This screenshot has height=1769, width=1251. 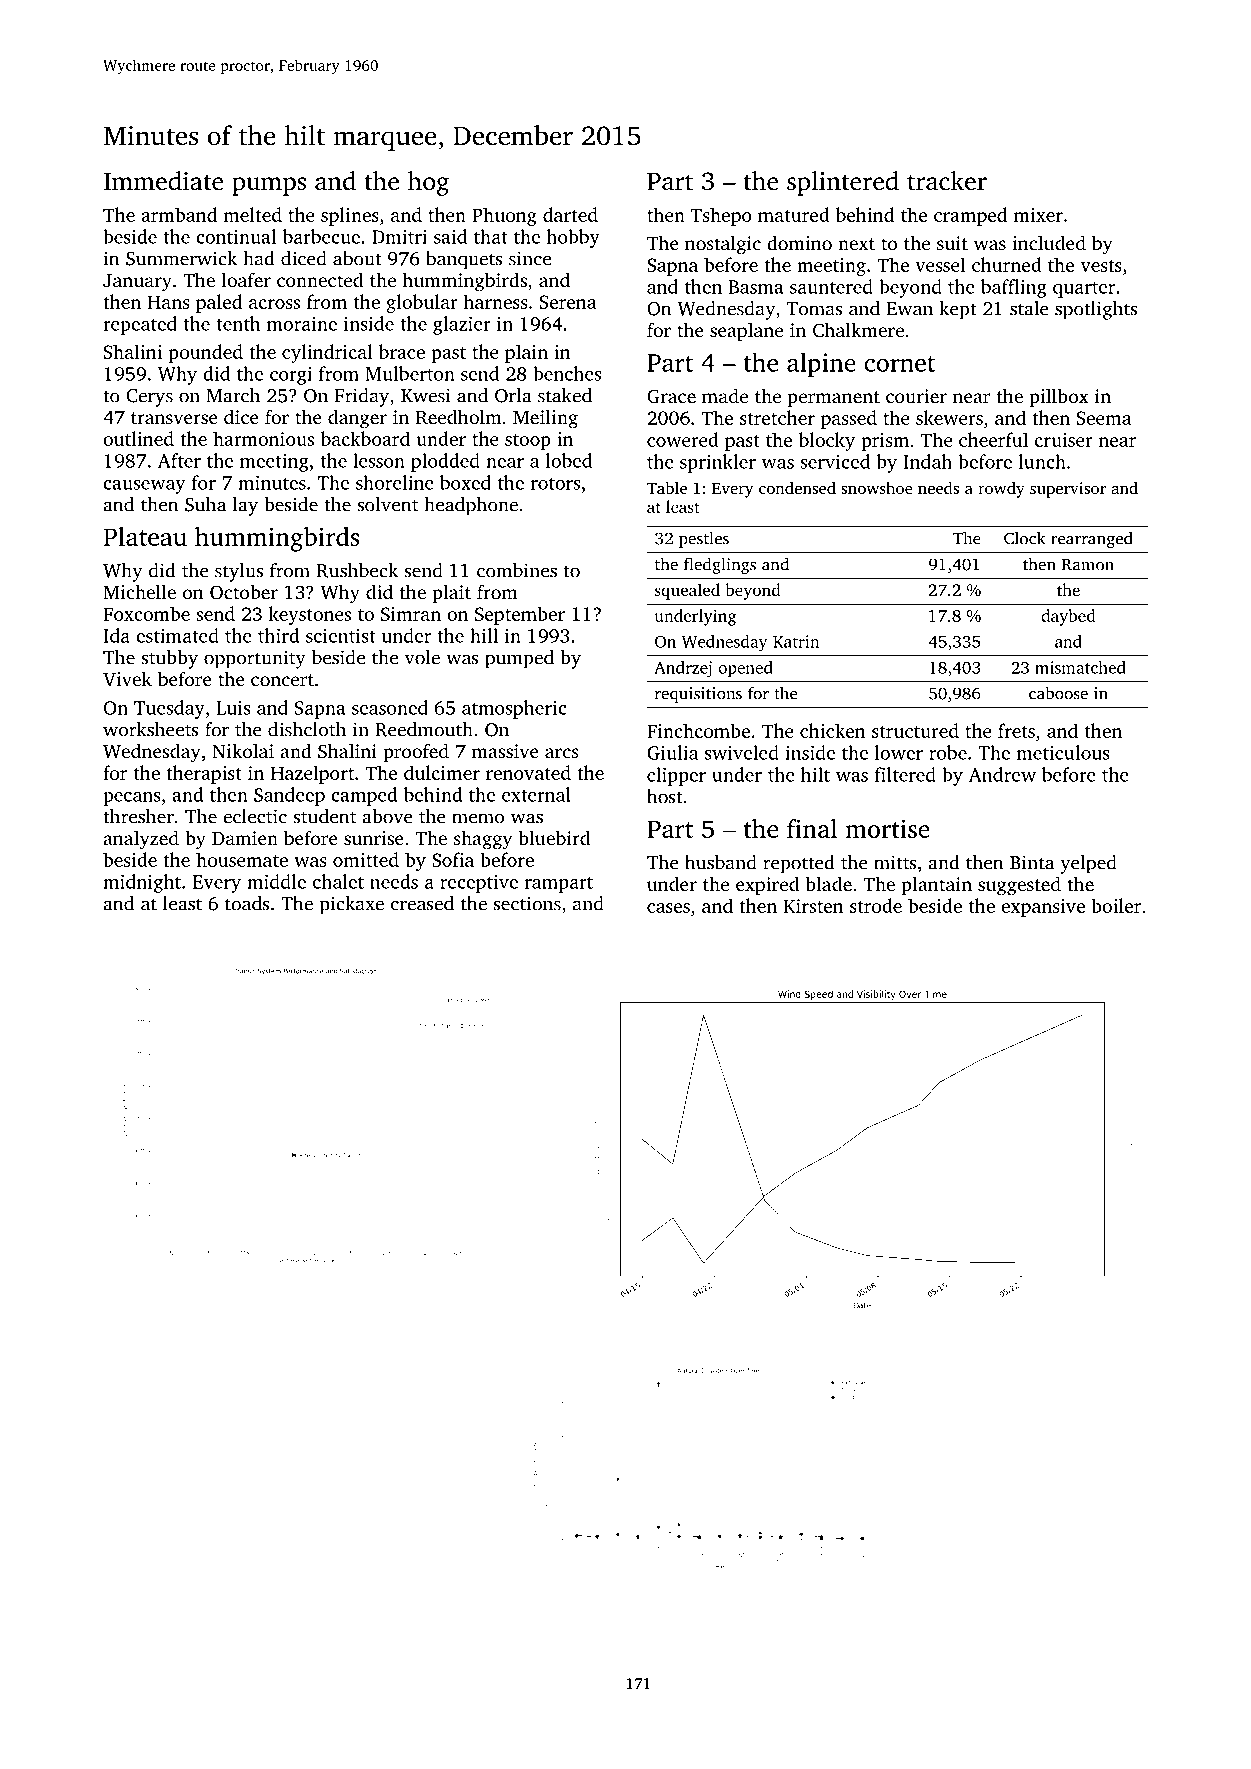 I want to click on said, so click(x=450, y=236).
